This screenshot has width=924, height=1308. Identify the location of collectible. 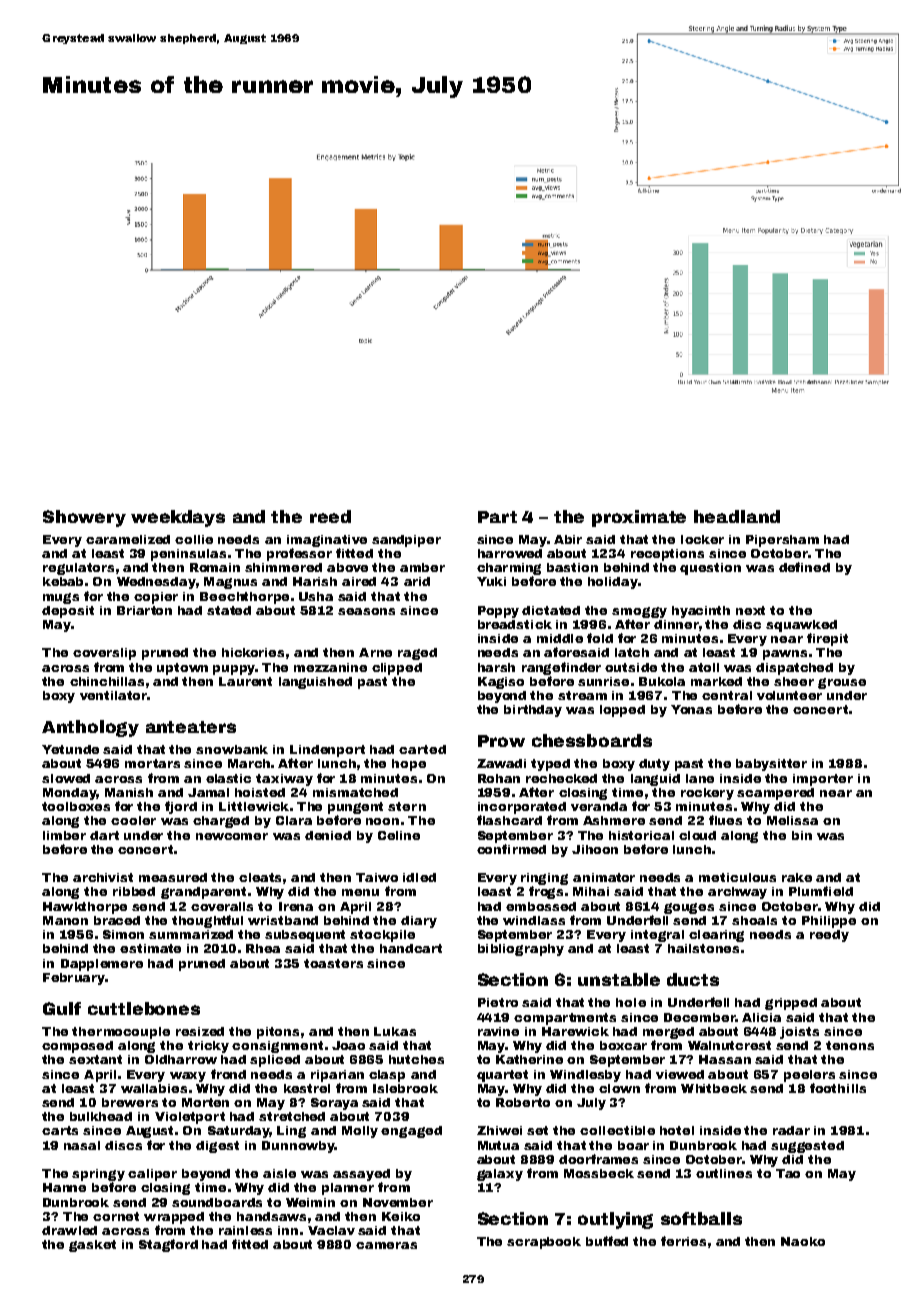
(617, 1130).
